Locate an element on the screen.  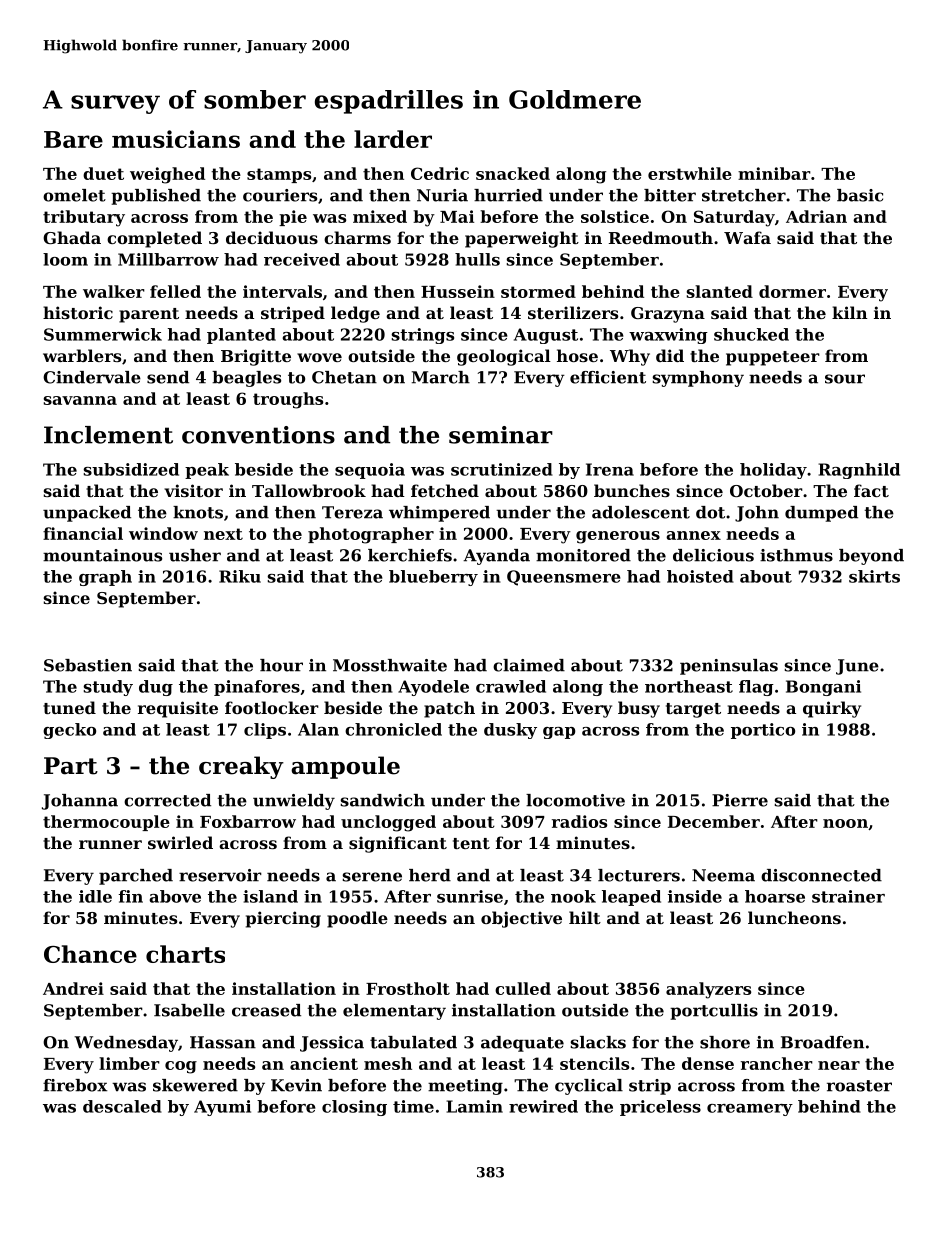
published is located at coordinates (156, 197).
